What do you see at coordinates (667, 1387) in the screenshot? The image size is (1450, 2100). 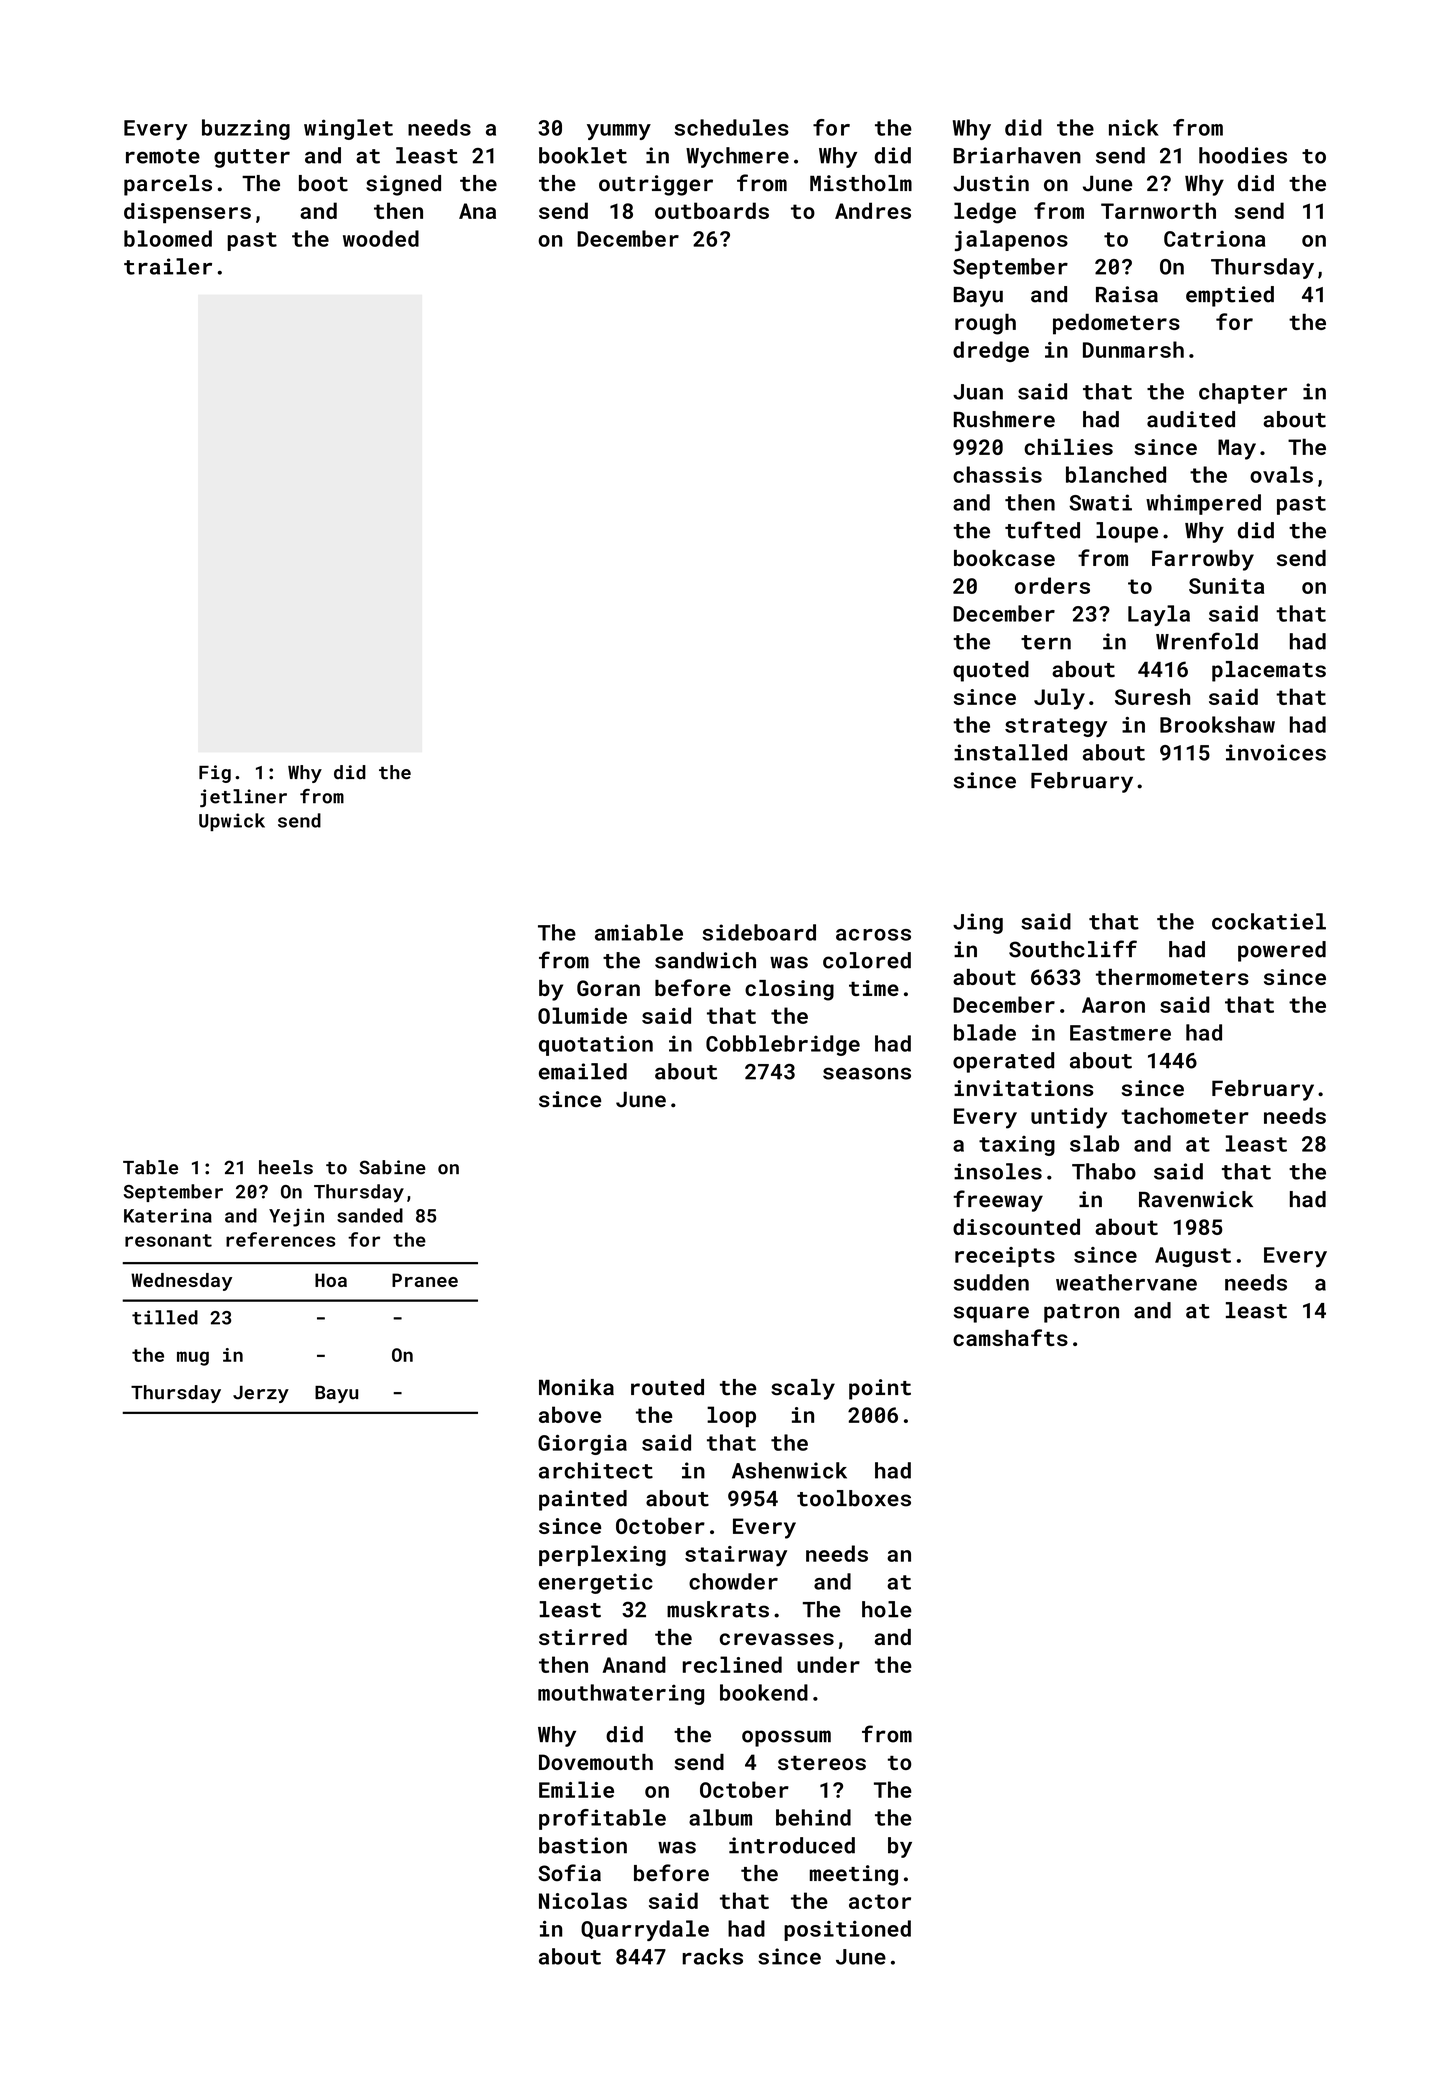 I see `routed` at bounding box center [667, 1387].
